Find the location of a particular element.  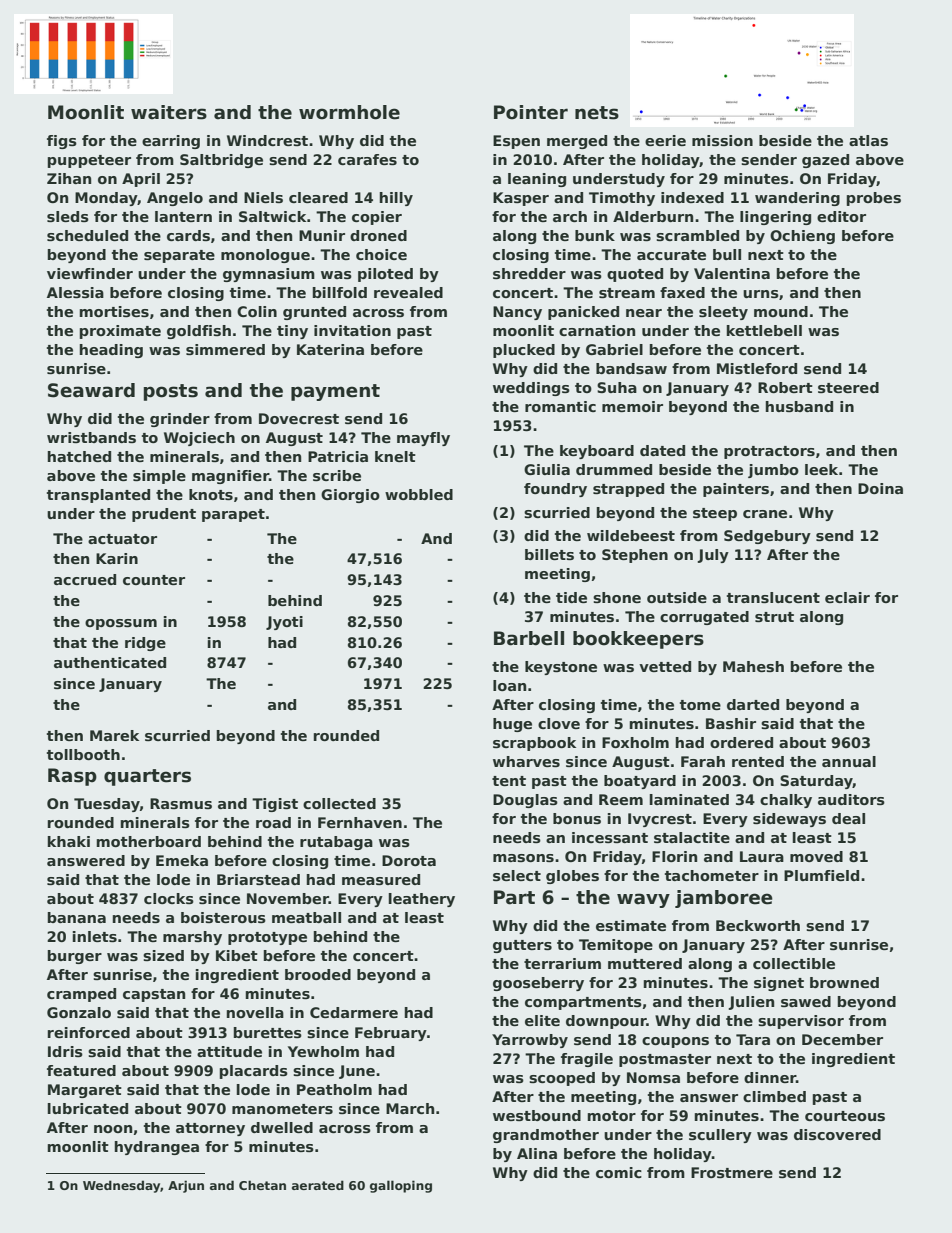

atlas is located at coordinates (868, 140).
